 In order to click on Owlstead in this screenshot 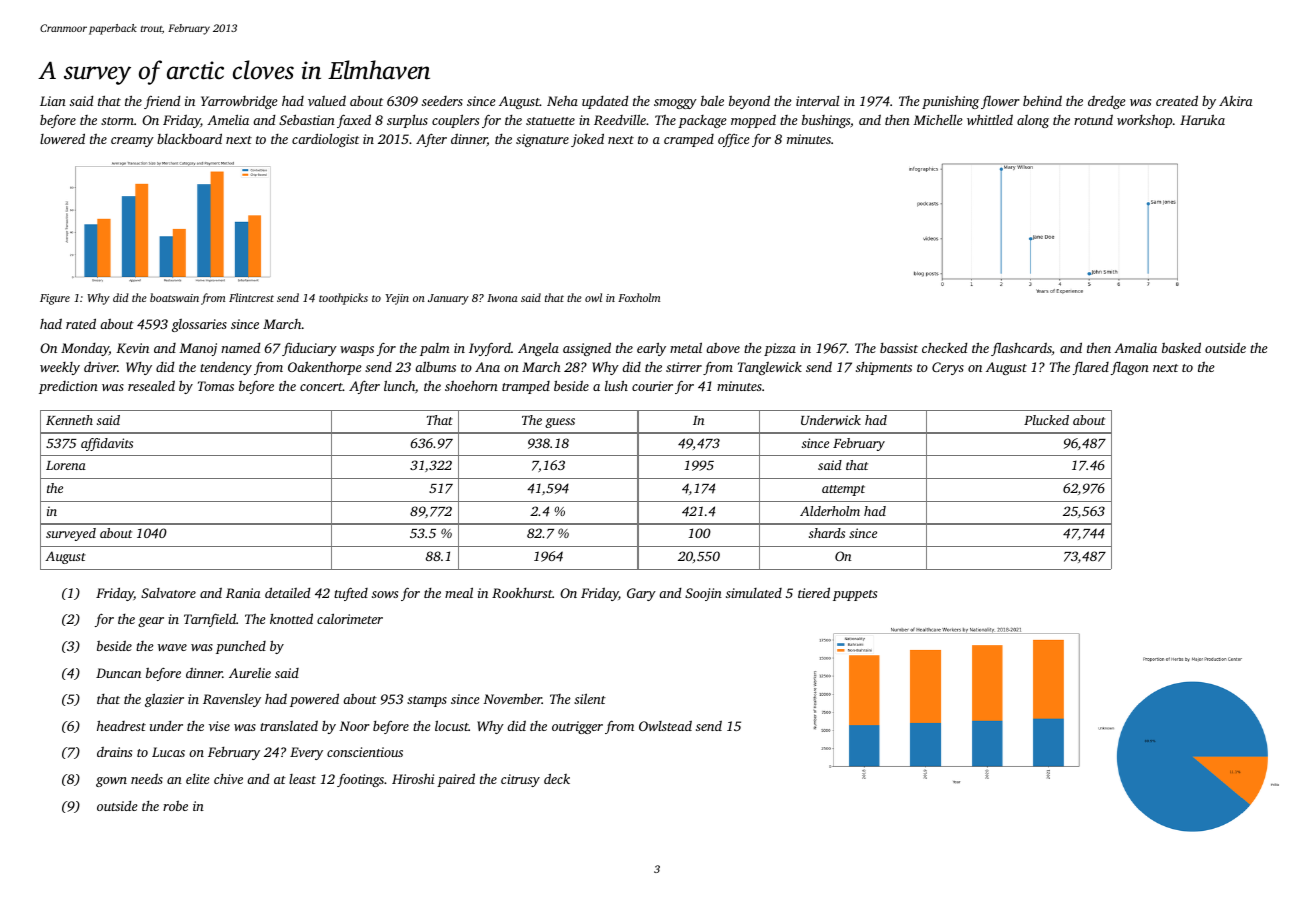, I will do `click(665, 726)`.
